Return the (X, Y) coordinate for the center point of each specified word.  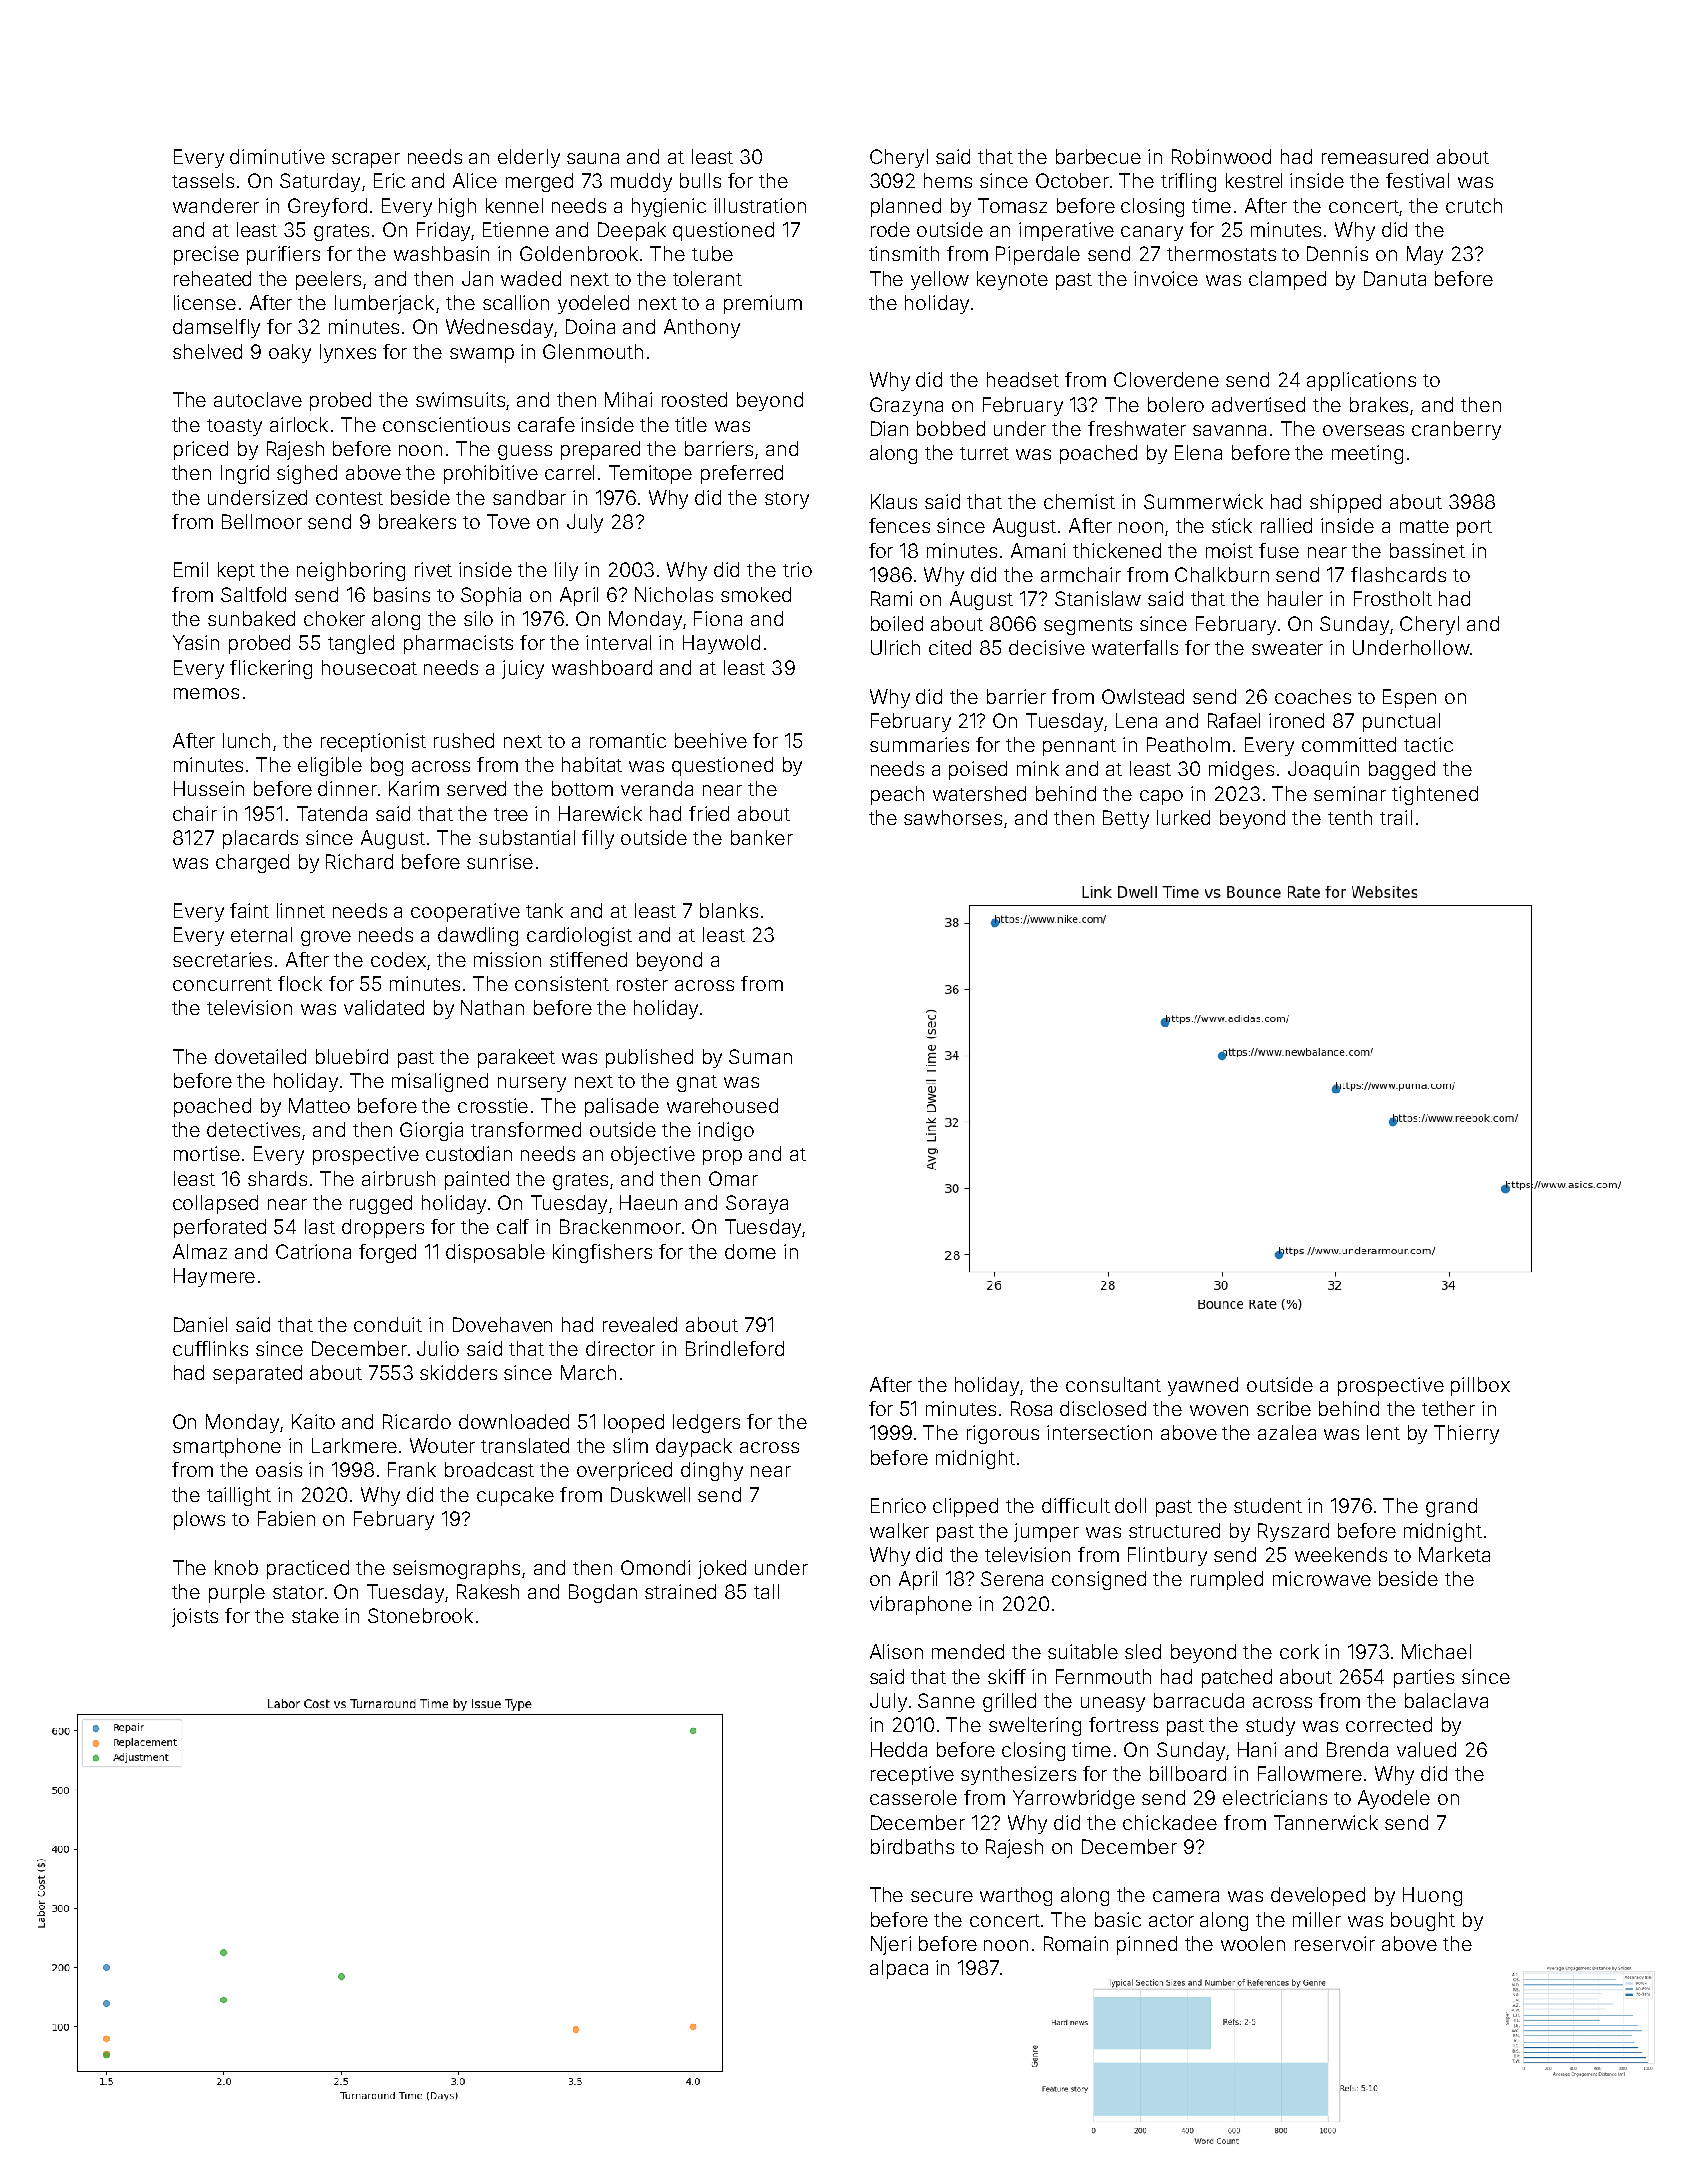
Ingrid (245, 474)
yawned (1203, 1386)
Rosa (1031, 1408)
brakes (1379, 404)
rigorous (1003, 1434)
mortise (207, 1153)
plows (199, 1520)
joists (195, 1617)
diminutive (277, 156)
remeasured (1375, 156)
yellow (940, 280)
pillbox (1480, 1386)
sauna (593, 158)
